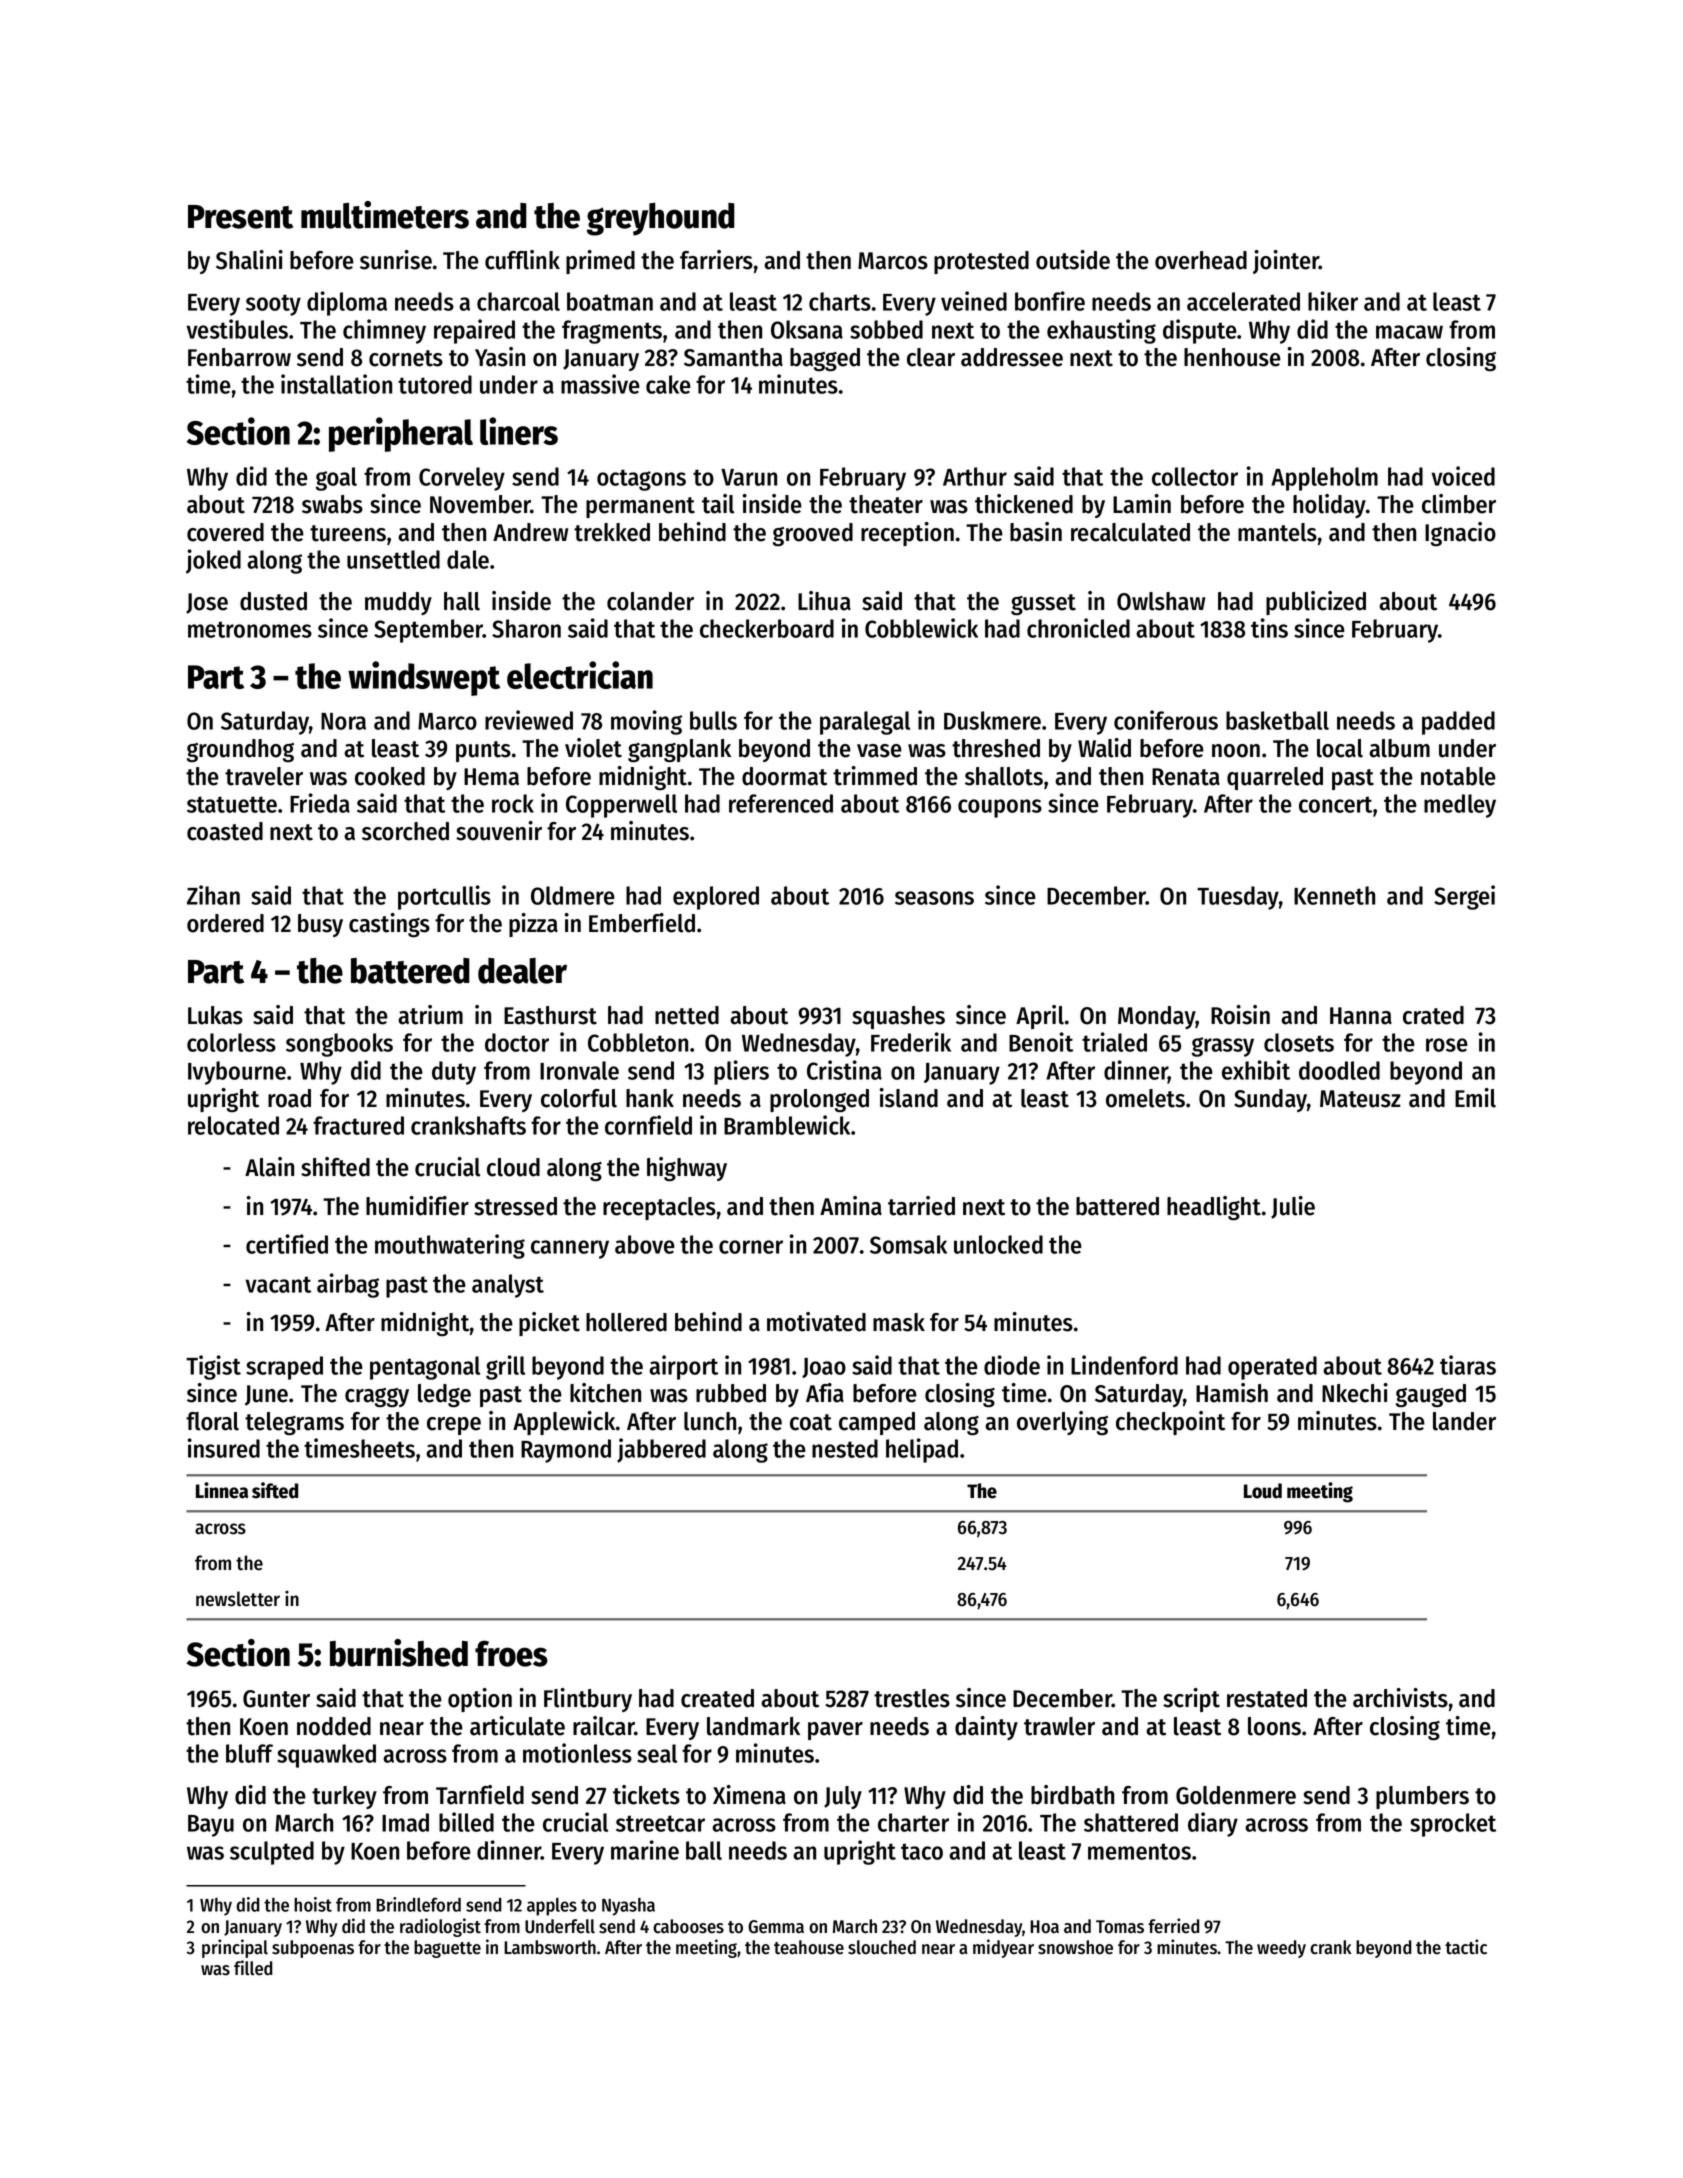  I want to click on cufflink, so click(522, 260).
